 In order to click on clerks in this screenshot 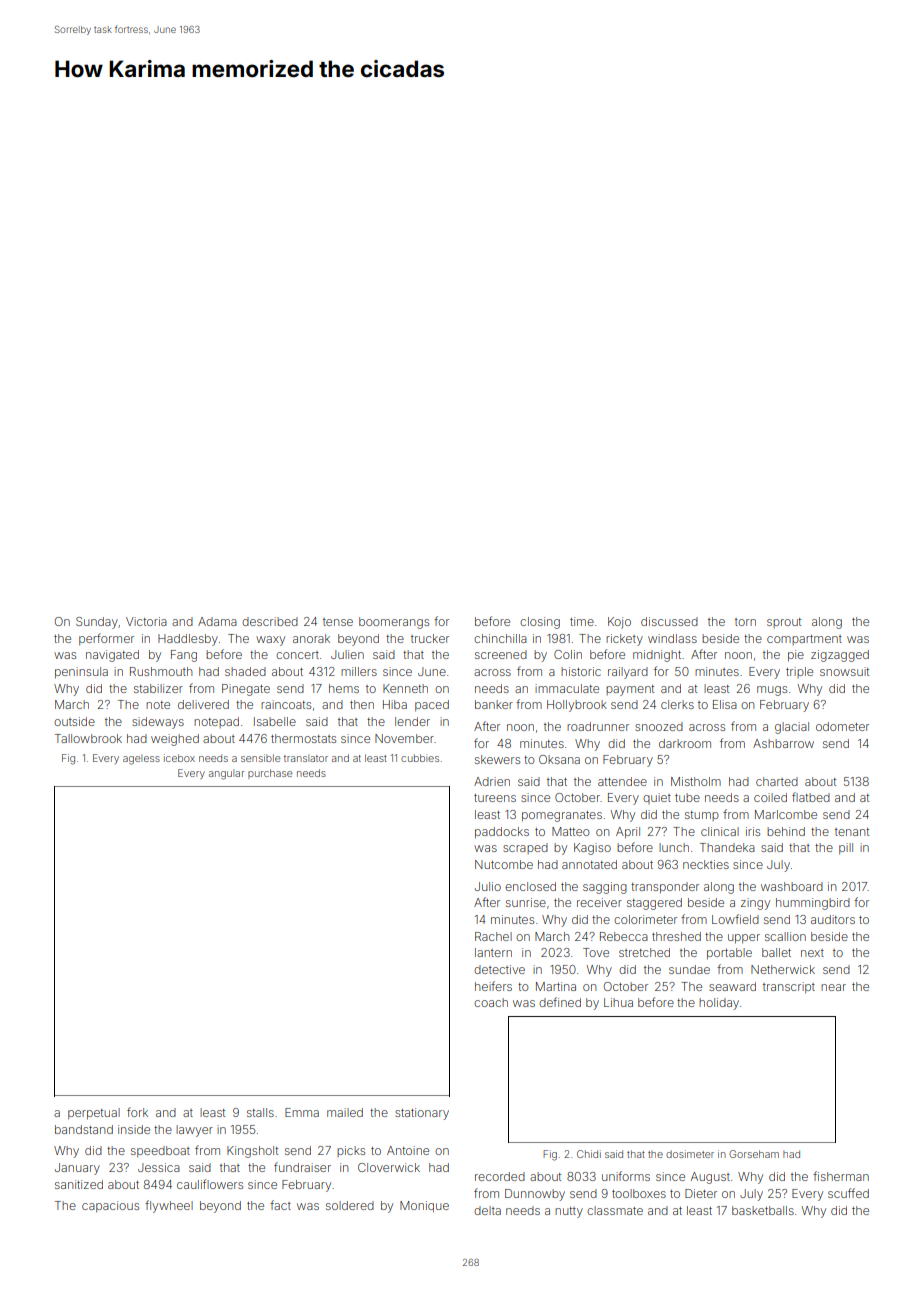, I will do `click(677, 704)`.
